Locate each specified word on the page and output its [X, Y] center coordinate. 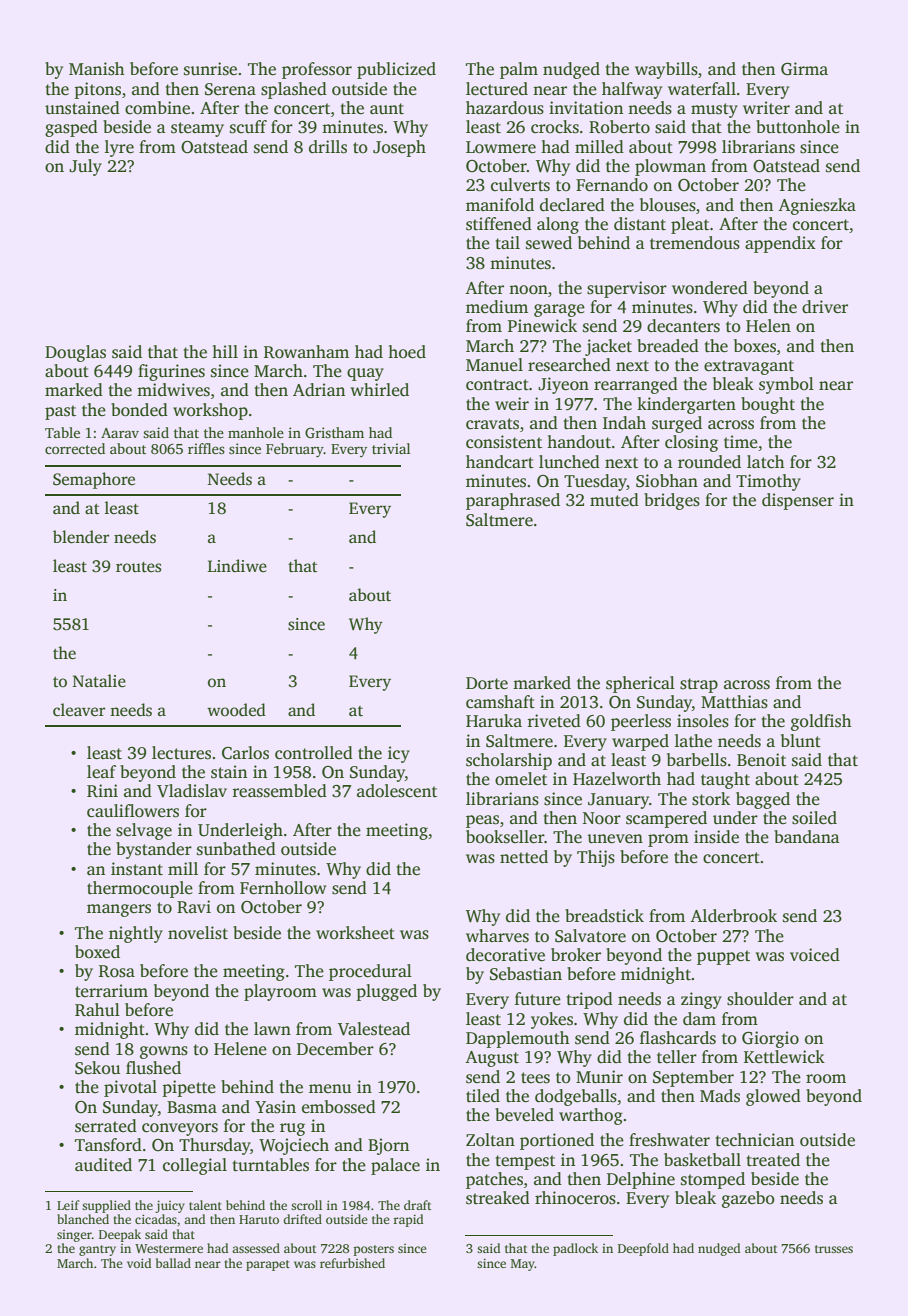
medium [497, 306]
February [295, 450]
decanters [683, 326]
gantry [97, 1250]
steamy [197, 129]
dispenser [798, 501]
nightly [136, 934]
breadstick [604, 916]
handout [579, 442]
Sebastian [526, 974]
